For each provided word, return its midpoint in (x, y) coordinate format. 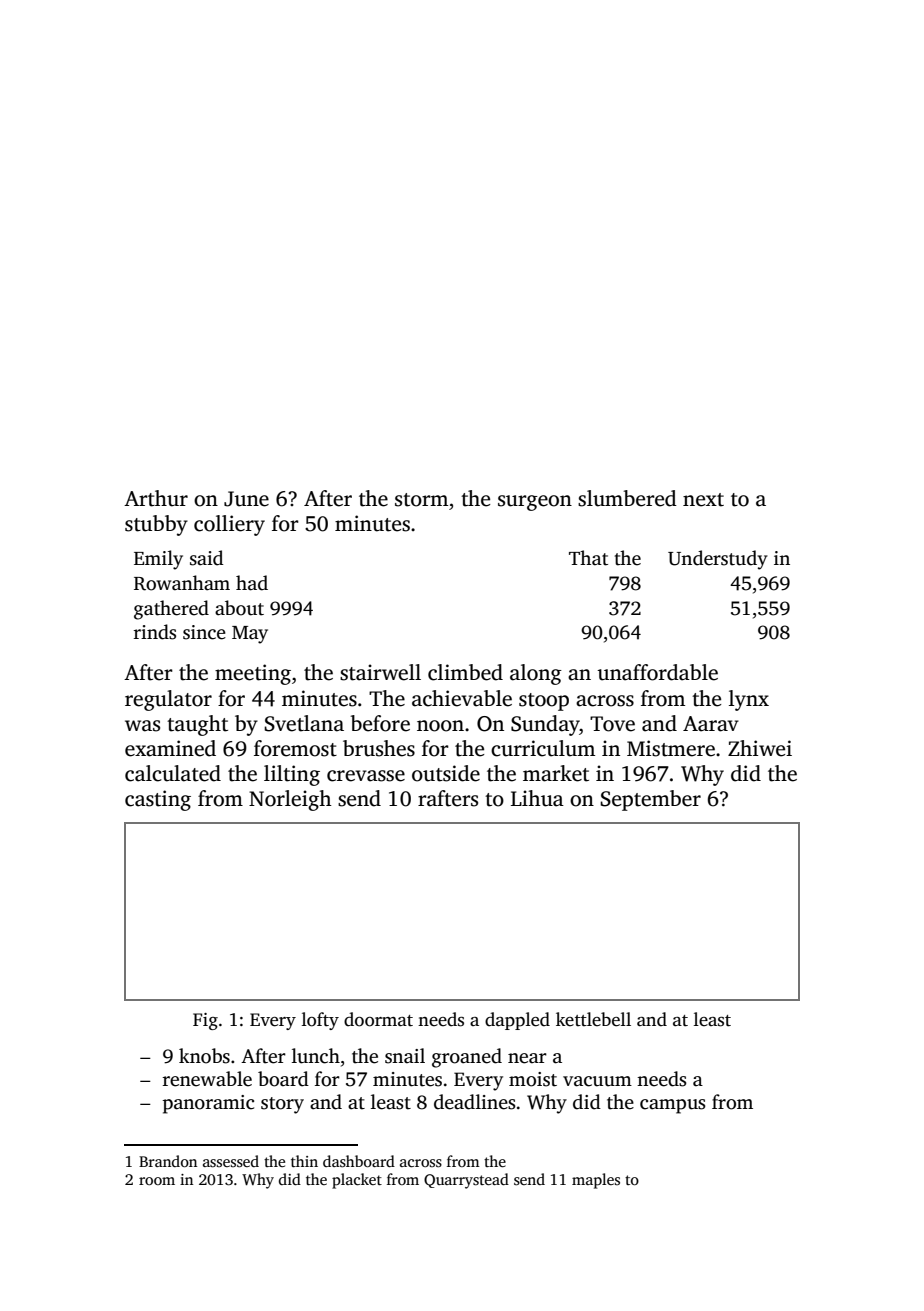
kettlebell (593, 1019)
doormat (378, 1019)
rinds (155, 632)
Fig (205, 1021)
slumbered (627, 498)
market (556, 773)
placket (357, 1181)
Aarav (711, 724)
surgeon (535, 503)
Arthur (156, 498)
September (650, 800)
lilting (292, 775)
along (536, 674)
